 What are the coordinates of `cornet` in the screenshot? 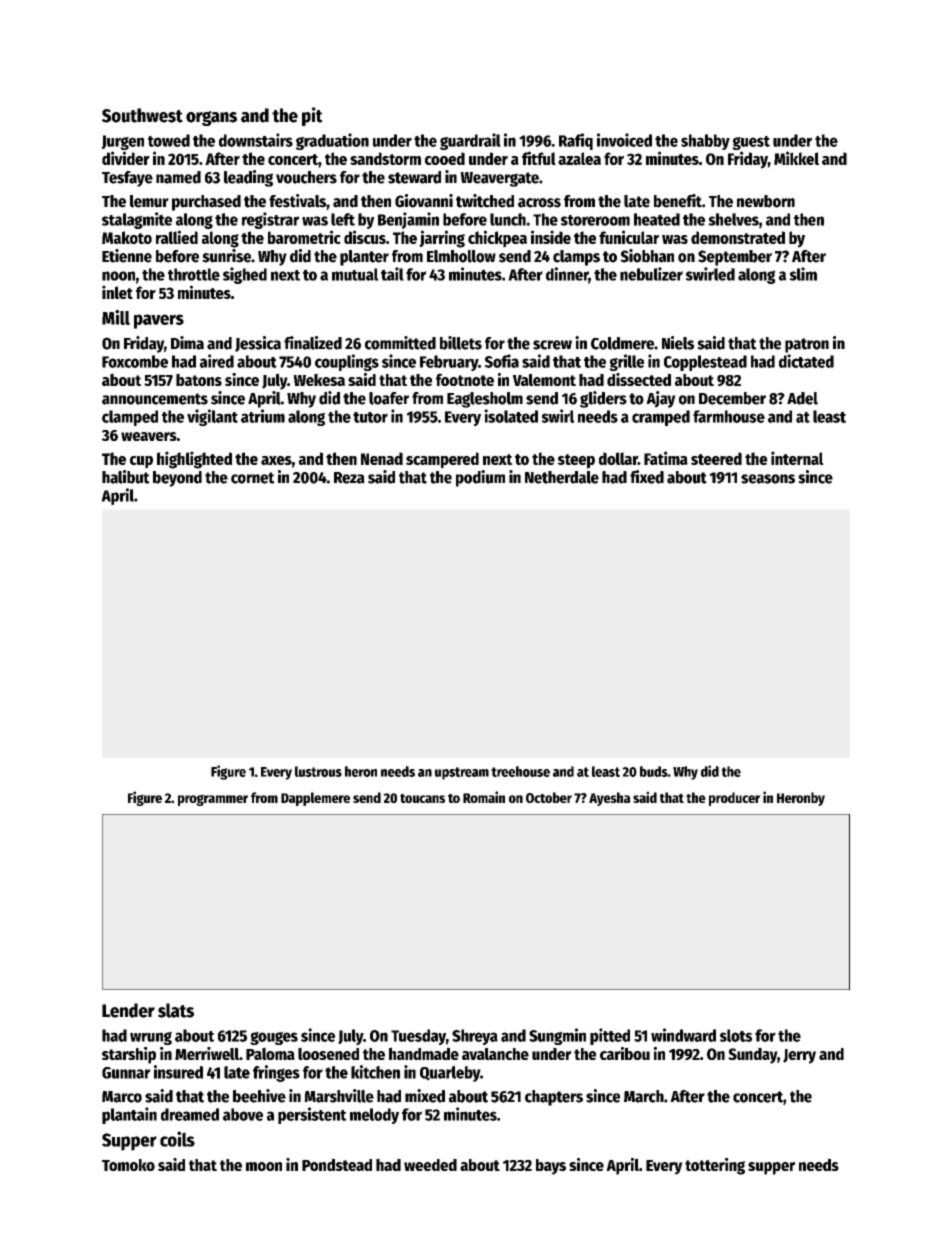 It's located at (253, 478).
